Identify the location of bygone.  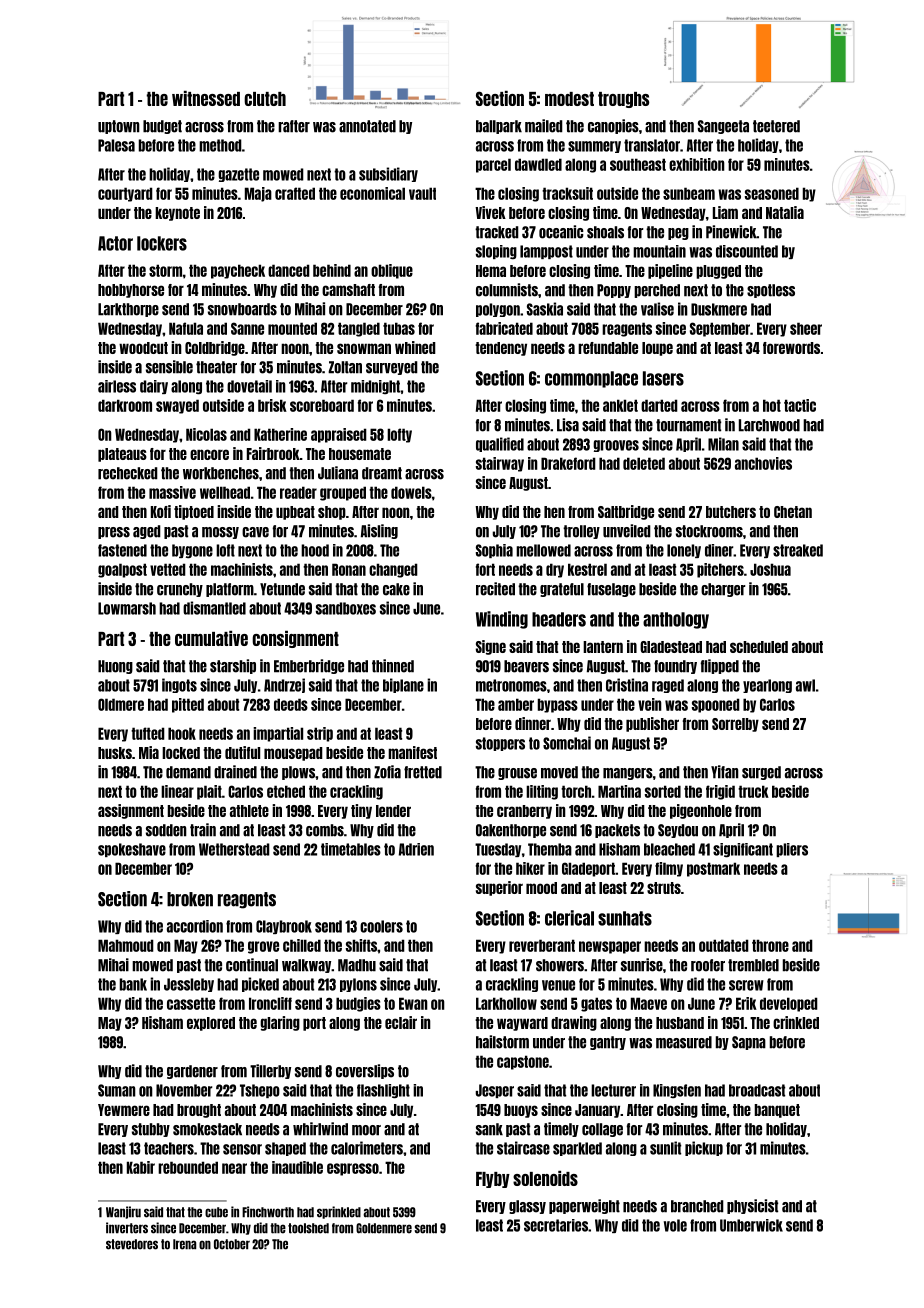
(192, 551).
